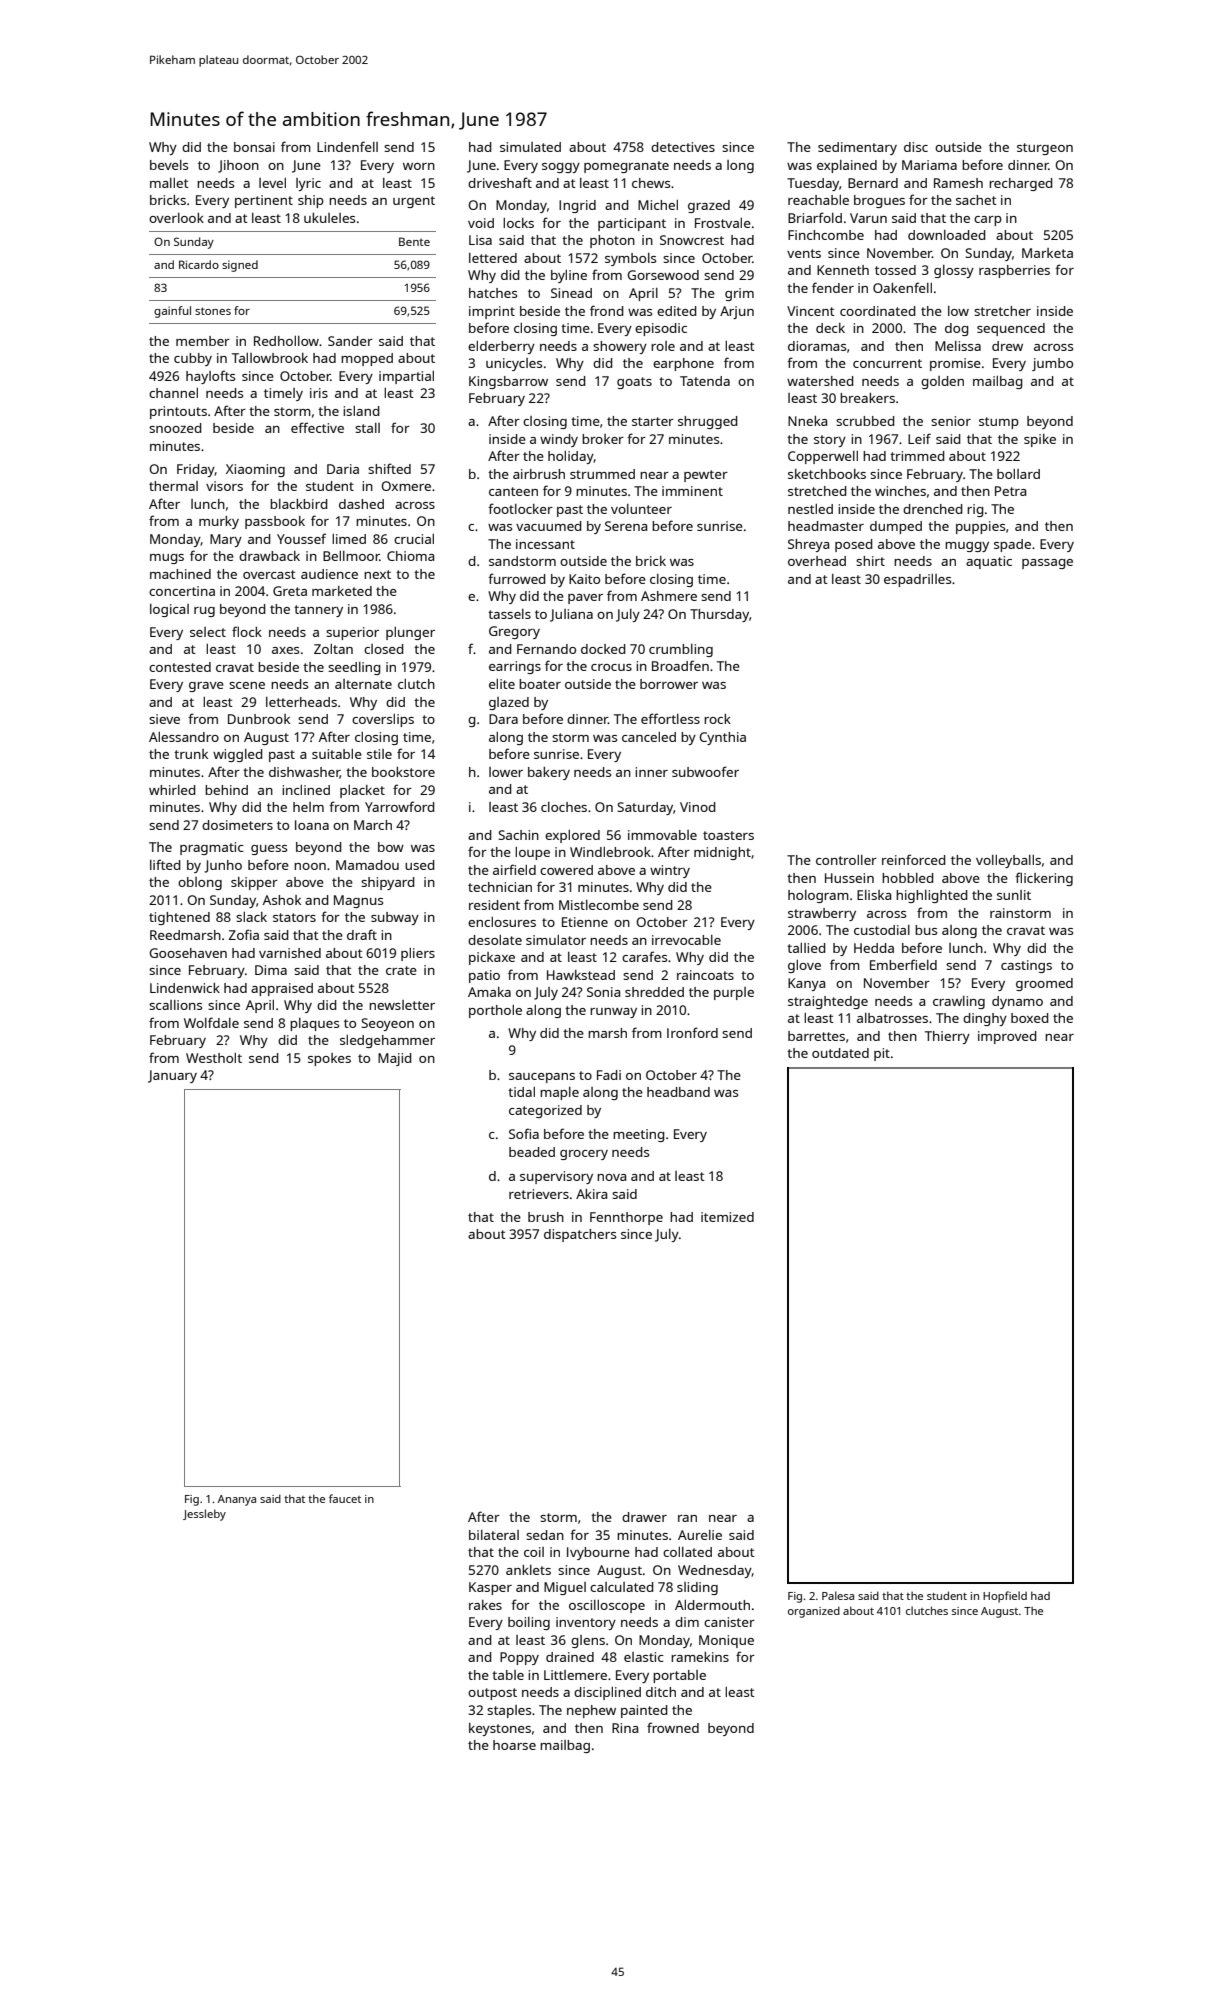 The width and height of the image is (1223, 2014). Describe the element at coordinates (673, 1727) in the image. I see `frowned` at that location.
